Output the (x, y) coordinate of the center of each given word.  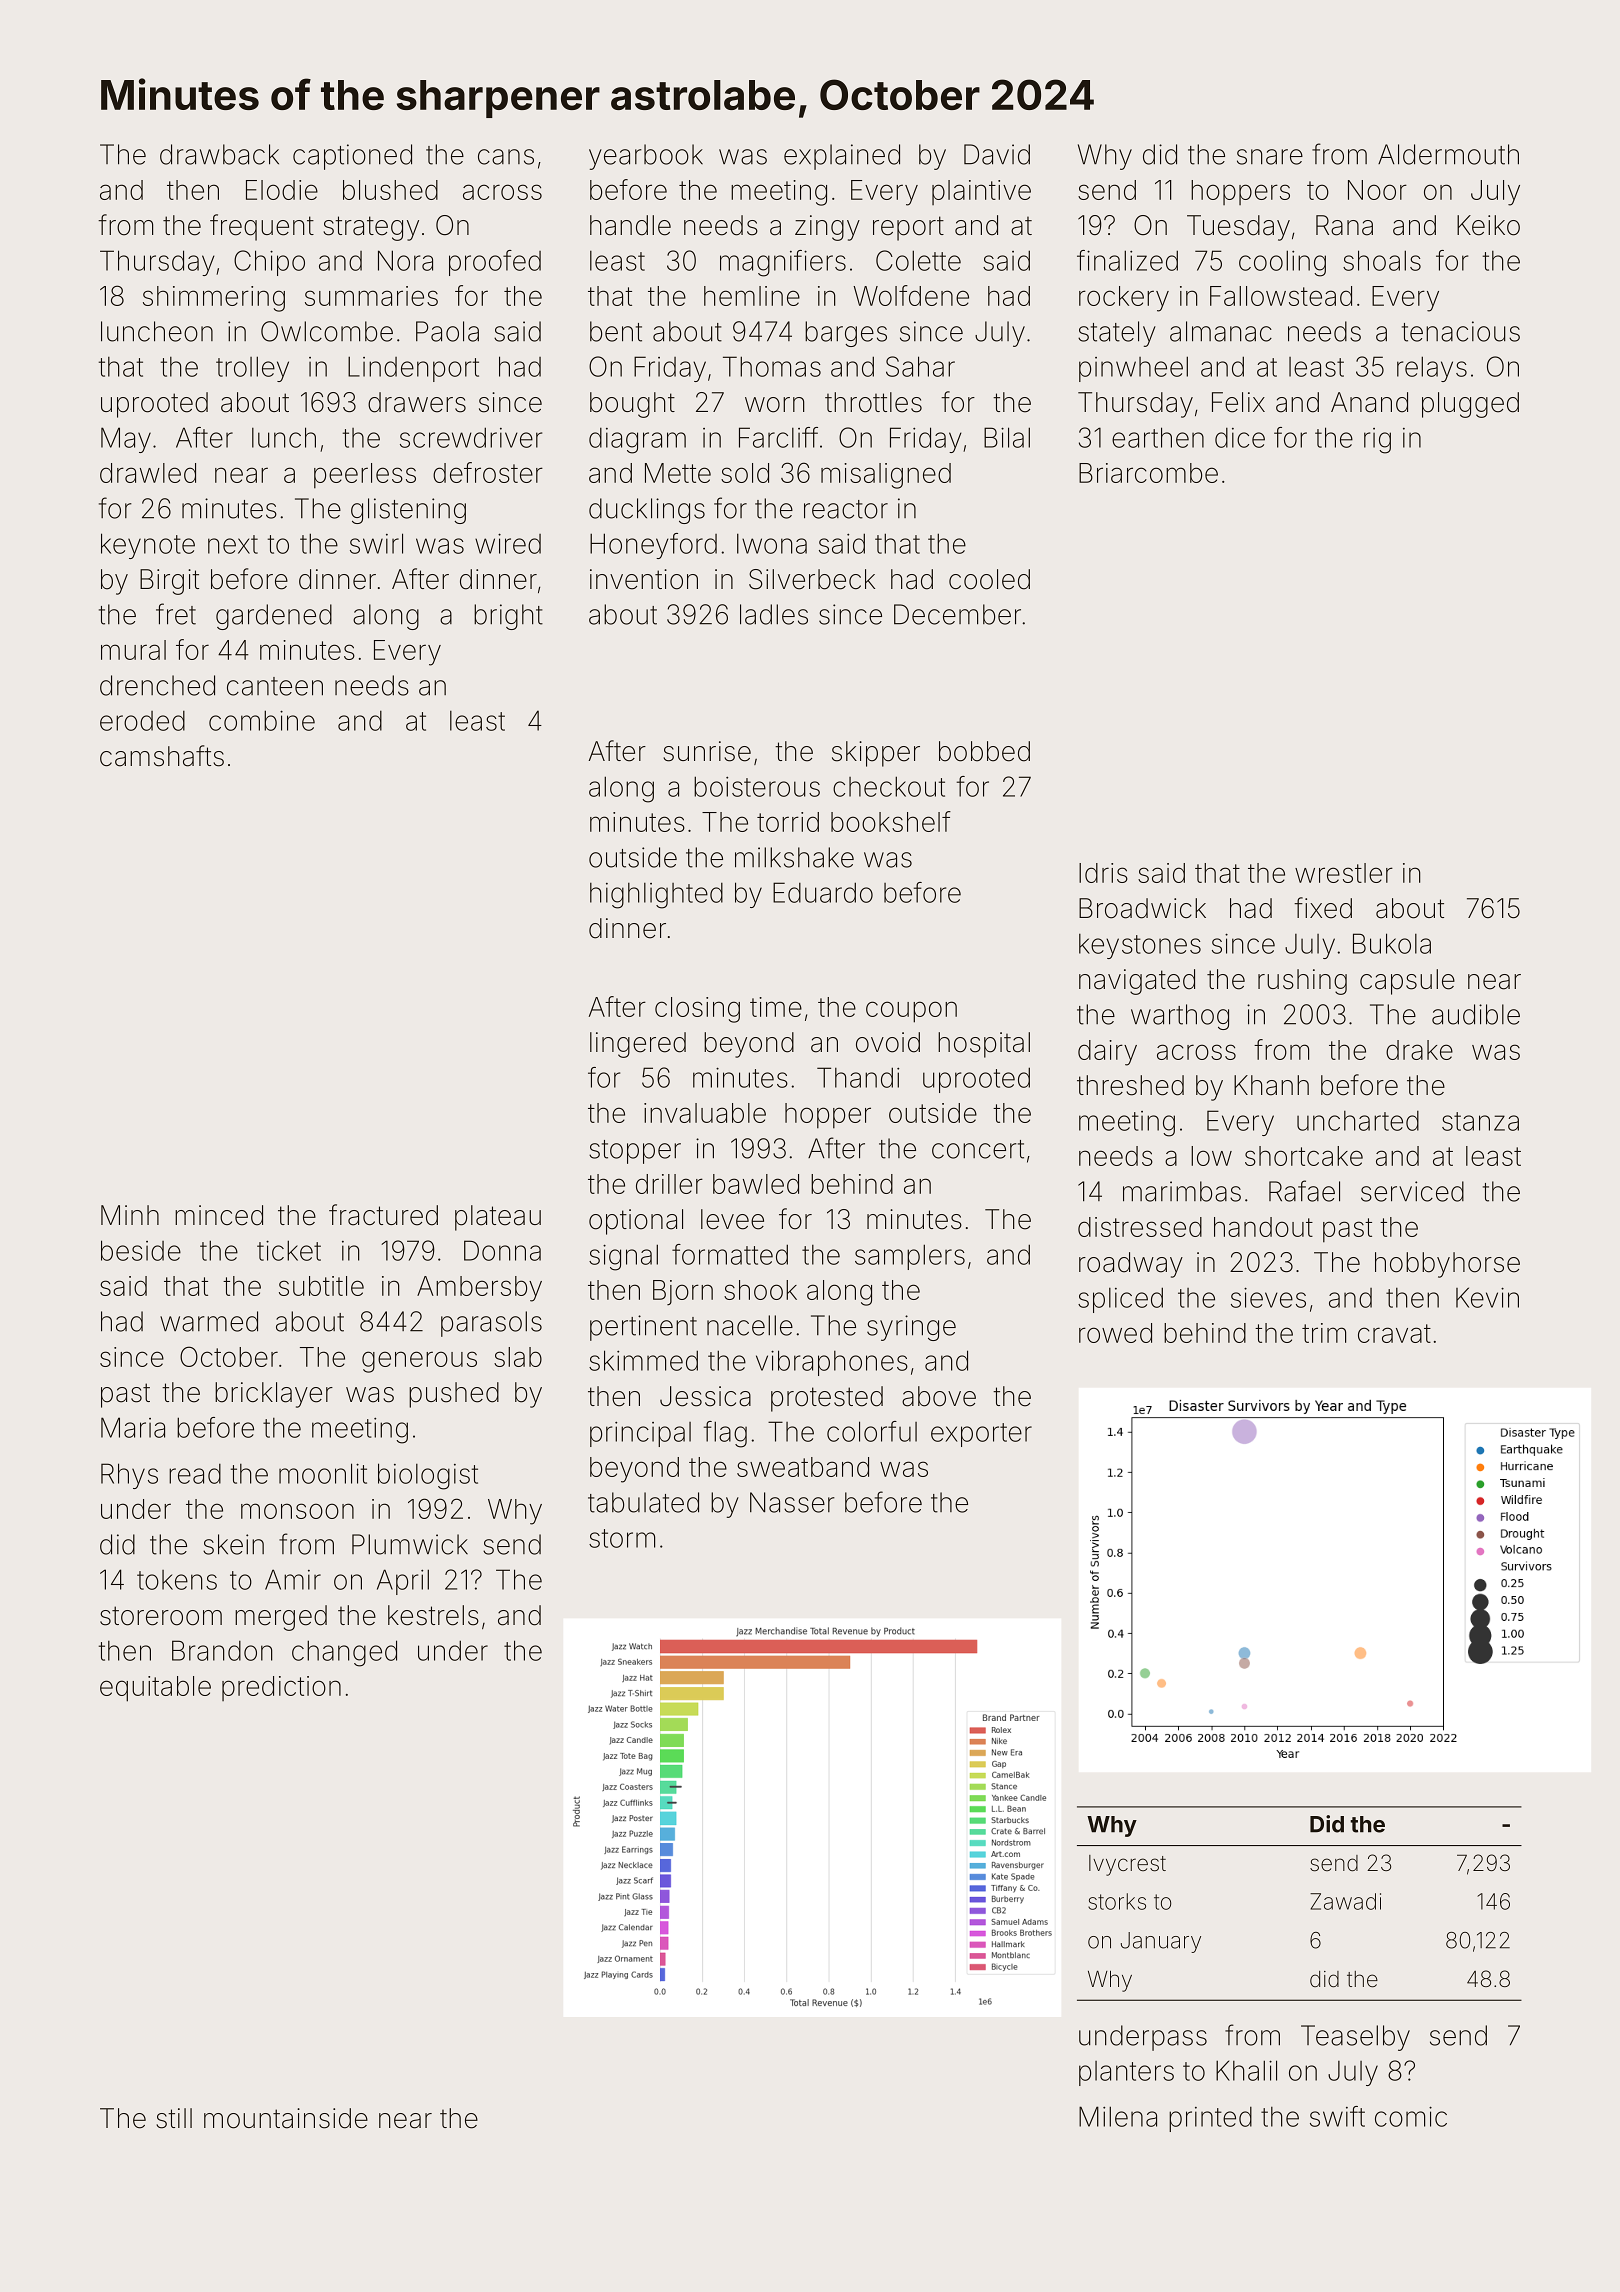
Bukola (1392, 943)
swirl (376, 543)
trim (1324, 1333)
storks (1117, 1901)
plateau (498, 1218)
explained (842, 157)
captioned (352, 157)
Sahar (920, 366)
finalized (1127, 260)
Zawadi (1345, 1901)
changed (344, 1653)
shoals (1382, 260)
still (174, 2118)
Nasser (792, 1502)
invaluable (705, 1113)
